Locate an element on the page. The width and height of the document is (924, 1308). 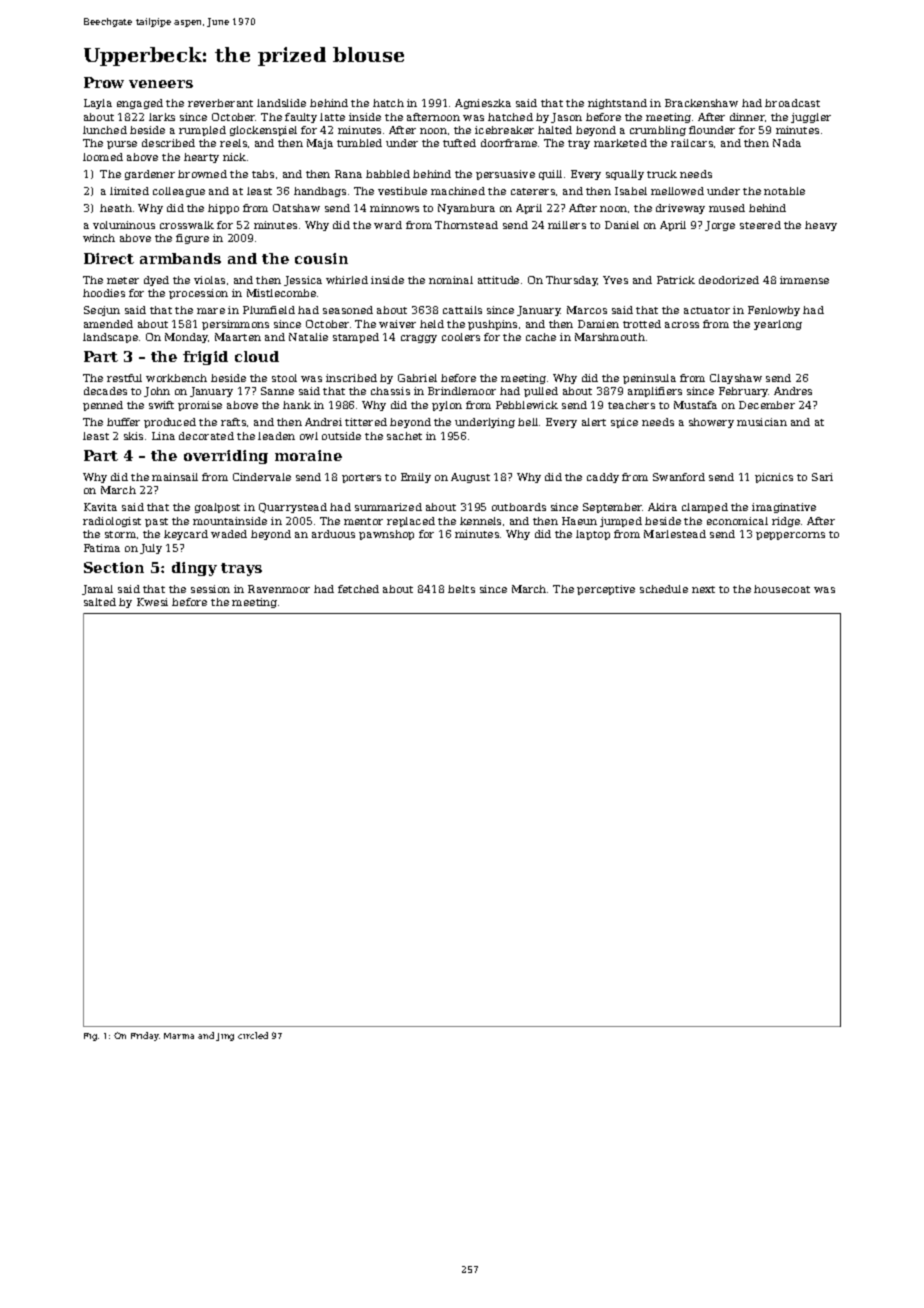
fetched is located at coordinates (358, 589).
